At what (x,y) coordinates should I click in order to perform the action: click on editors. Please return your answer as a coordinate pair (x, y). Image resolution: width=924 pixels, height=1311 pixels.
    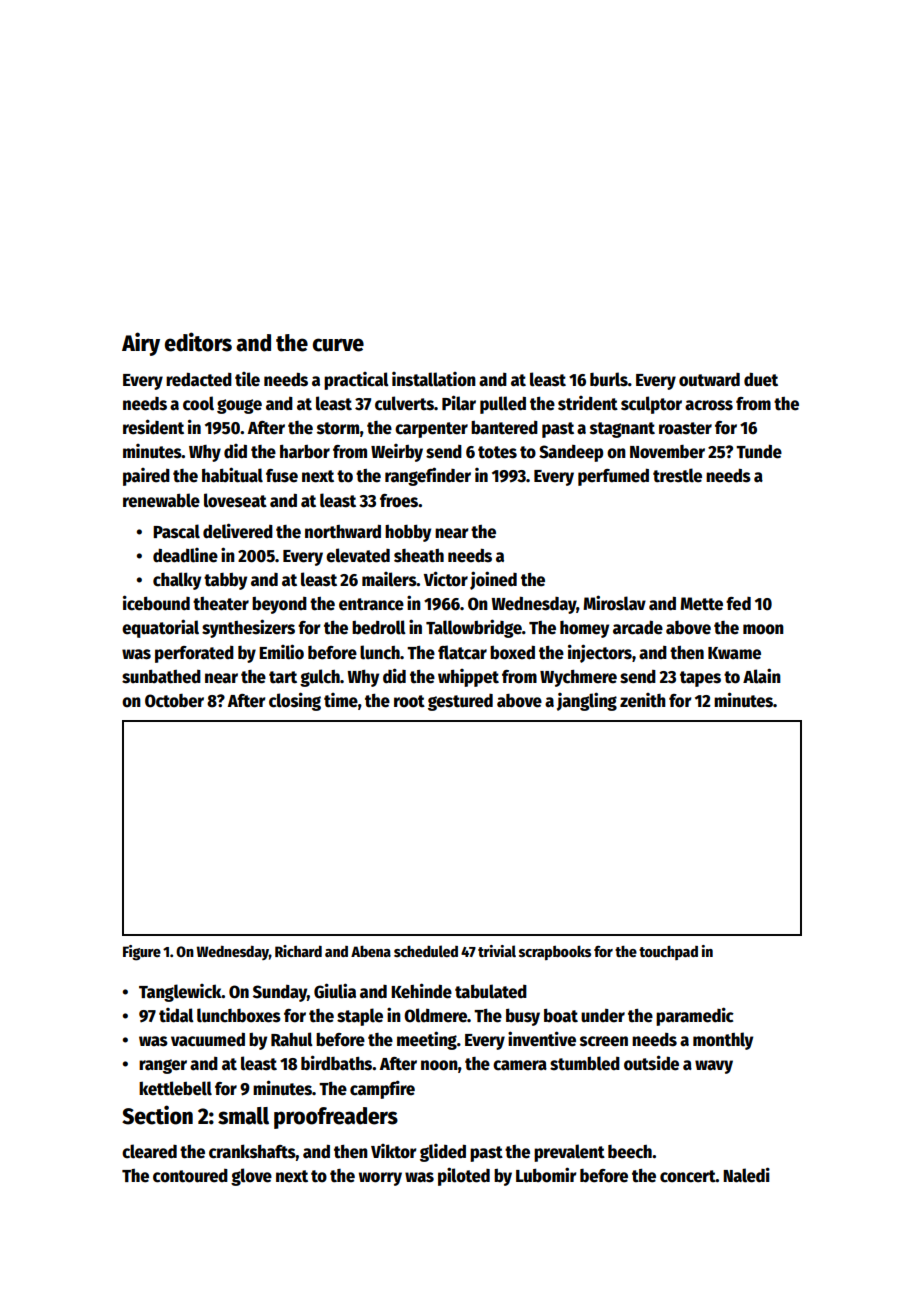
    Looking at the image, I should click on (198, 342).
